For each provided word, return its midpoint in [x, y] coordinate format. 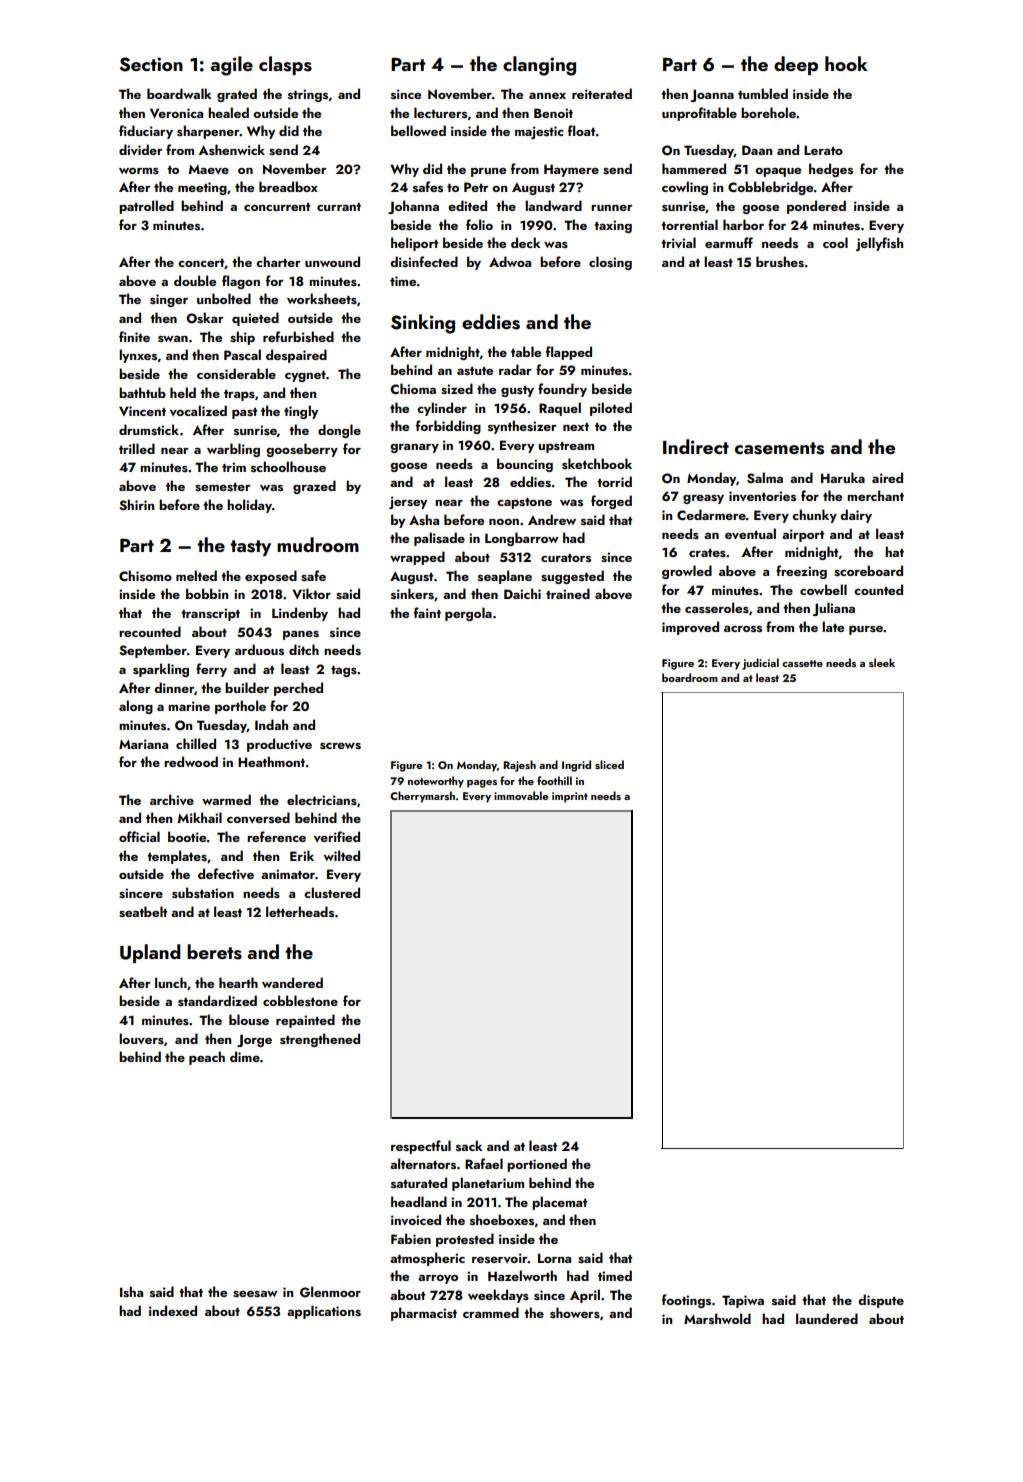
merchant [875, 495]
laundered [827, 1318]
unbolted [224, 298]
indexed [173, 1310]
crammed [491, 1312]
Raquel [560, 409]
